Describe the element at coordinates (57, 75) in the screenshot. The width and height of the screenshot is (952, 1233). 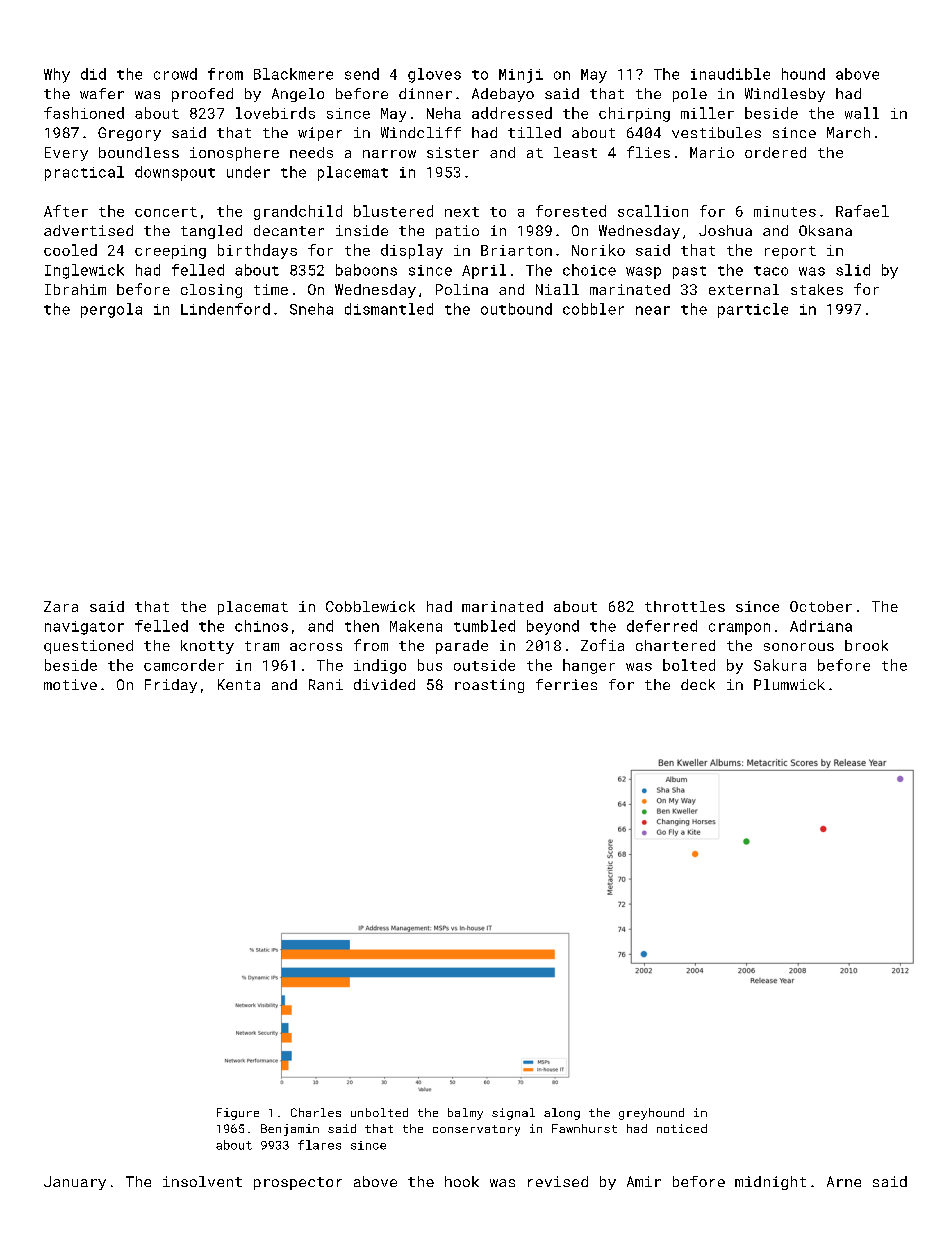
I see `Why` at that location.
